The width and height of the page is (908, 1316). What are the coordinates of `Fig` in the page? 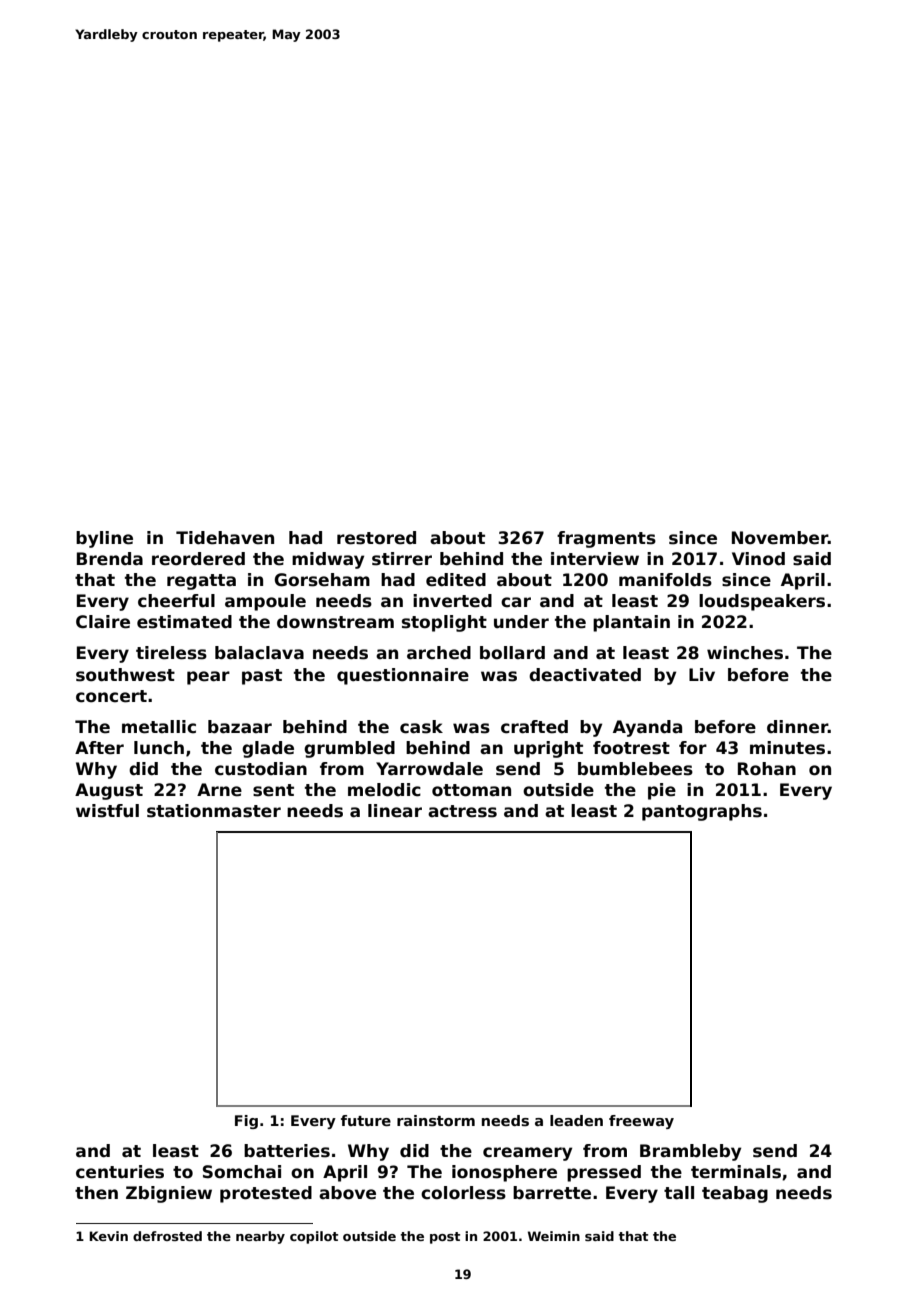 It's located at (246, 1122).
